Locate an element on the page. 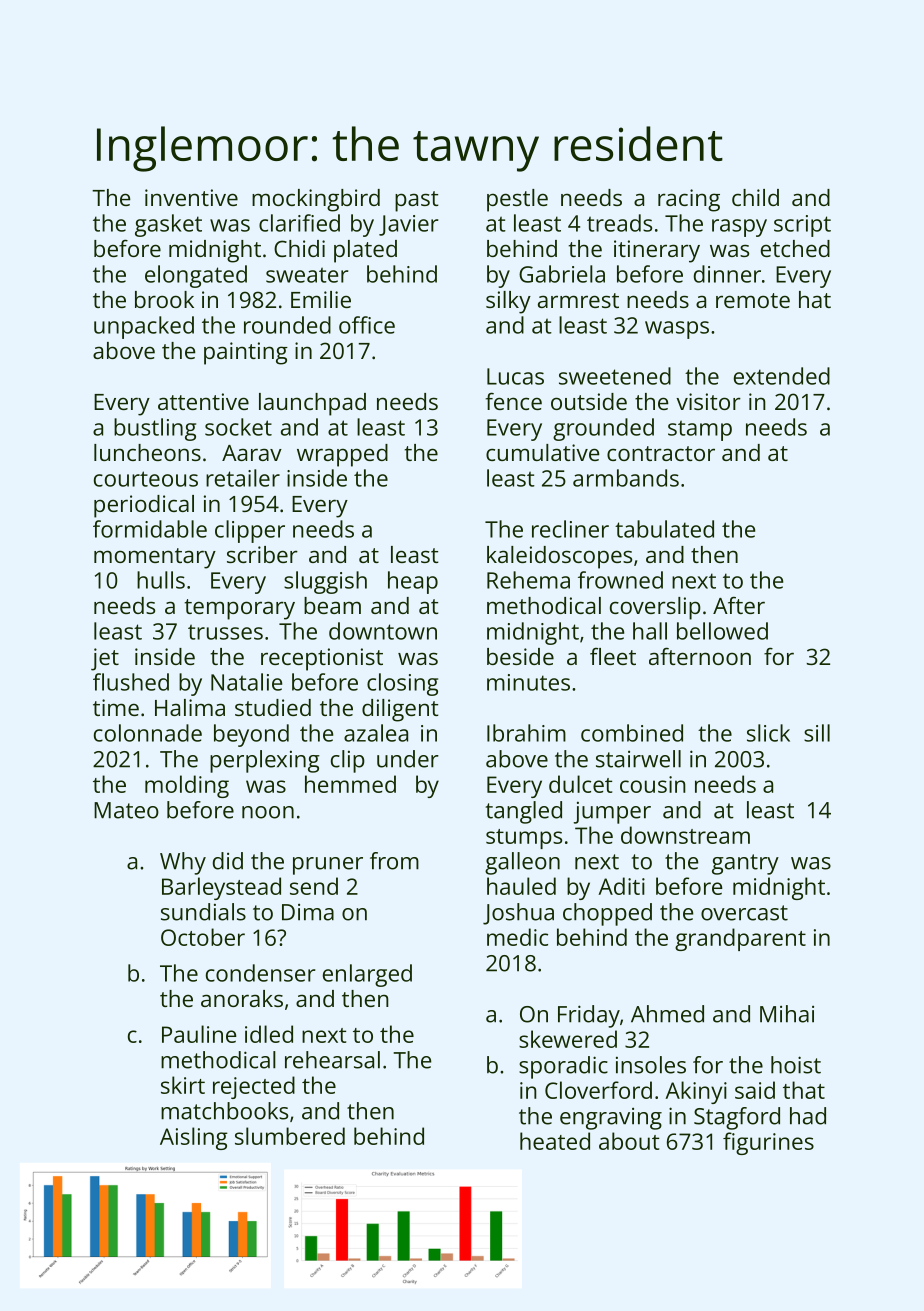 The width and height of the image is (924, 1311). extended is located at coordinates (782, 376).
